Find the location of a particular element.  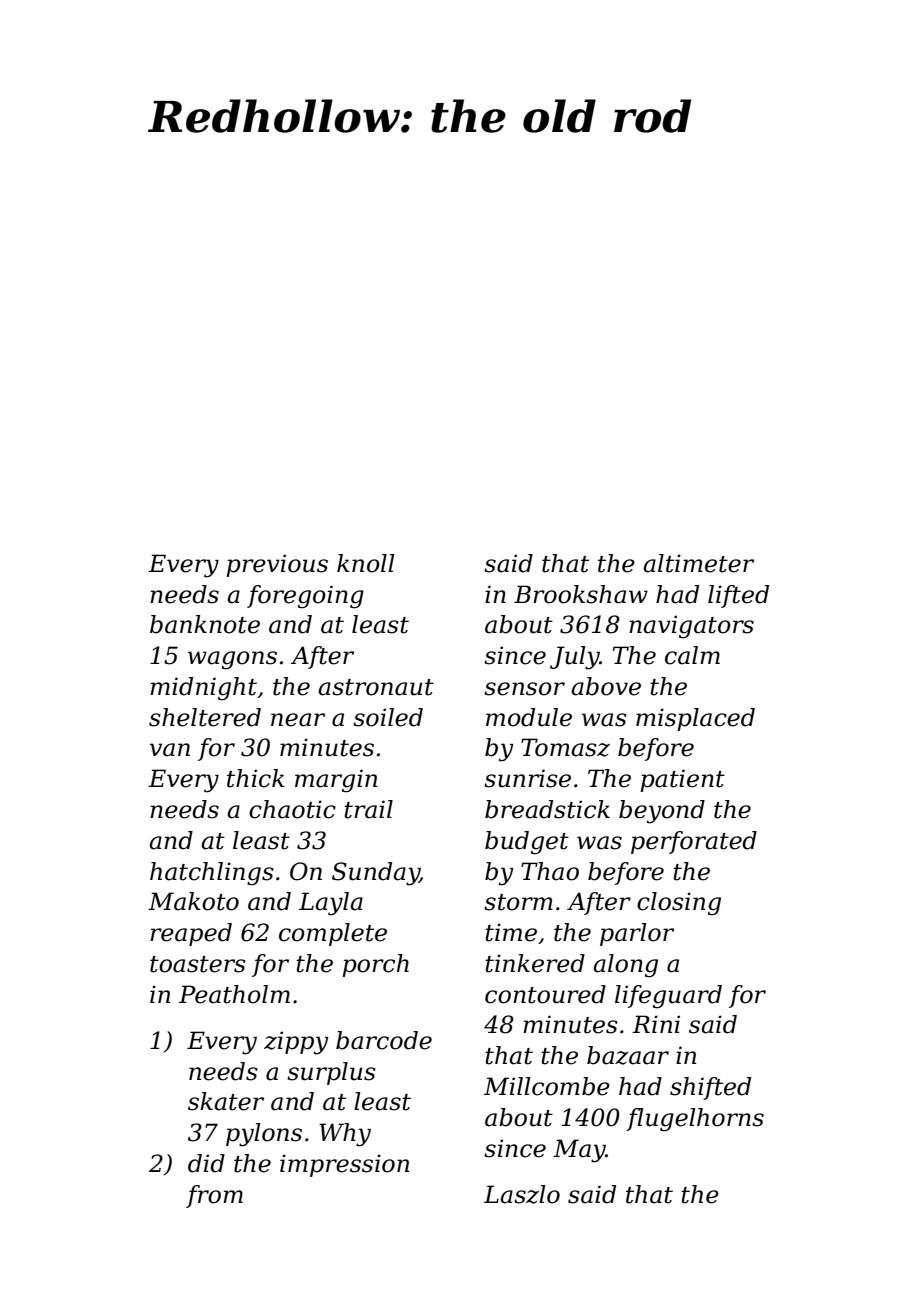

banknote is located at coordinates (205, 624).
